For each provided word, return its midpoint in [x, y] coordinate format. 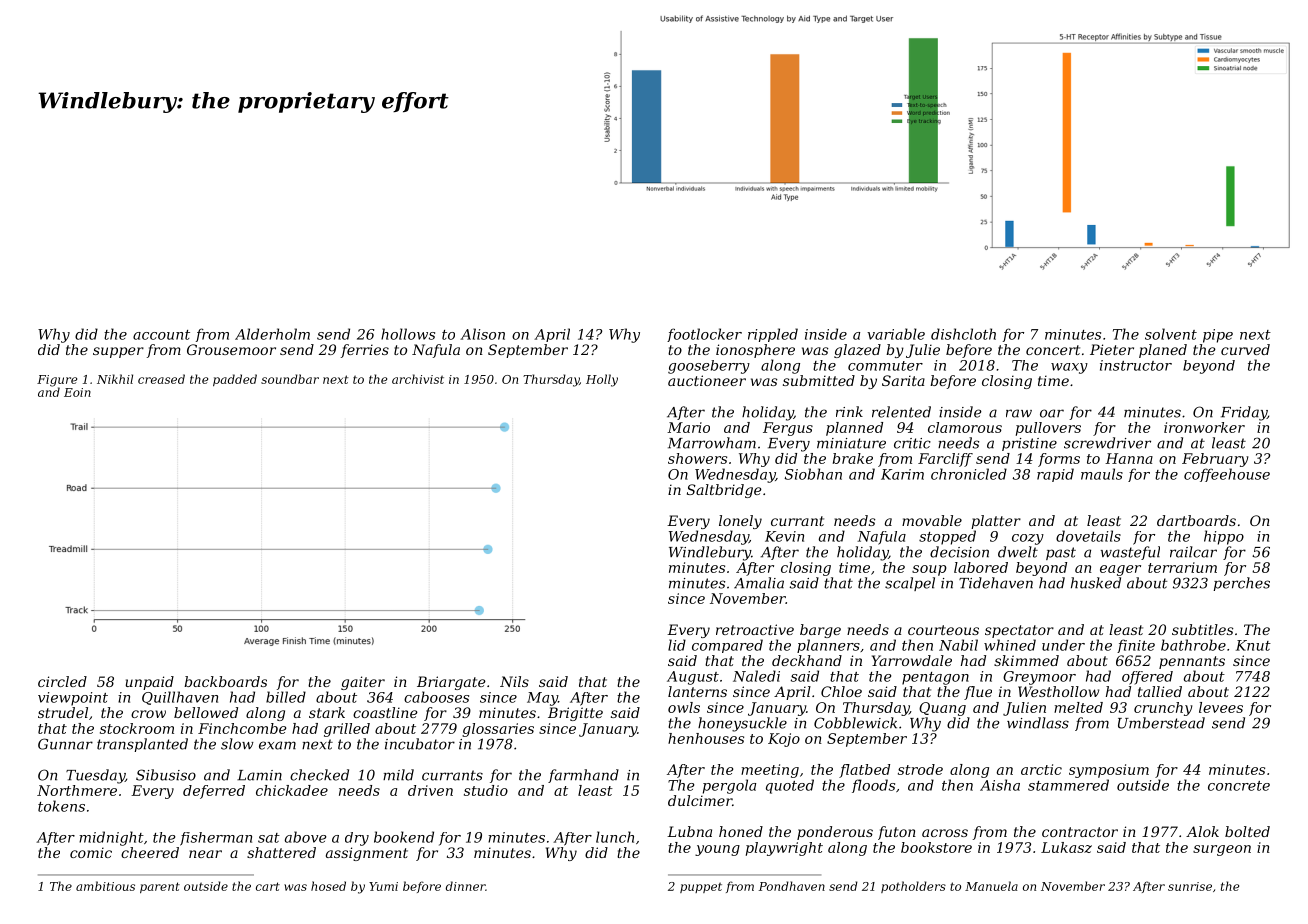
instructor [1136, 365]
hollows [408, 334]
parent [160, 887]
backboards [225, 681]
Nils [514, 681]
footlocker [704, 335]
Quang [942, 709]
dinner [465, 886]
